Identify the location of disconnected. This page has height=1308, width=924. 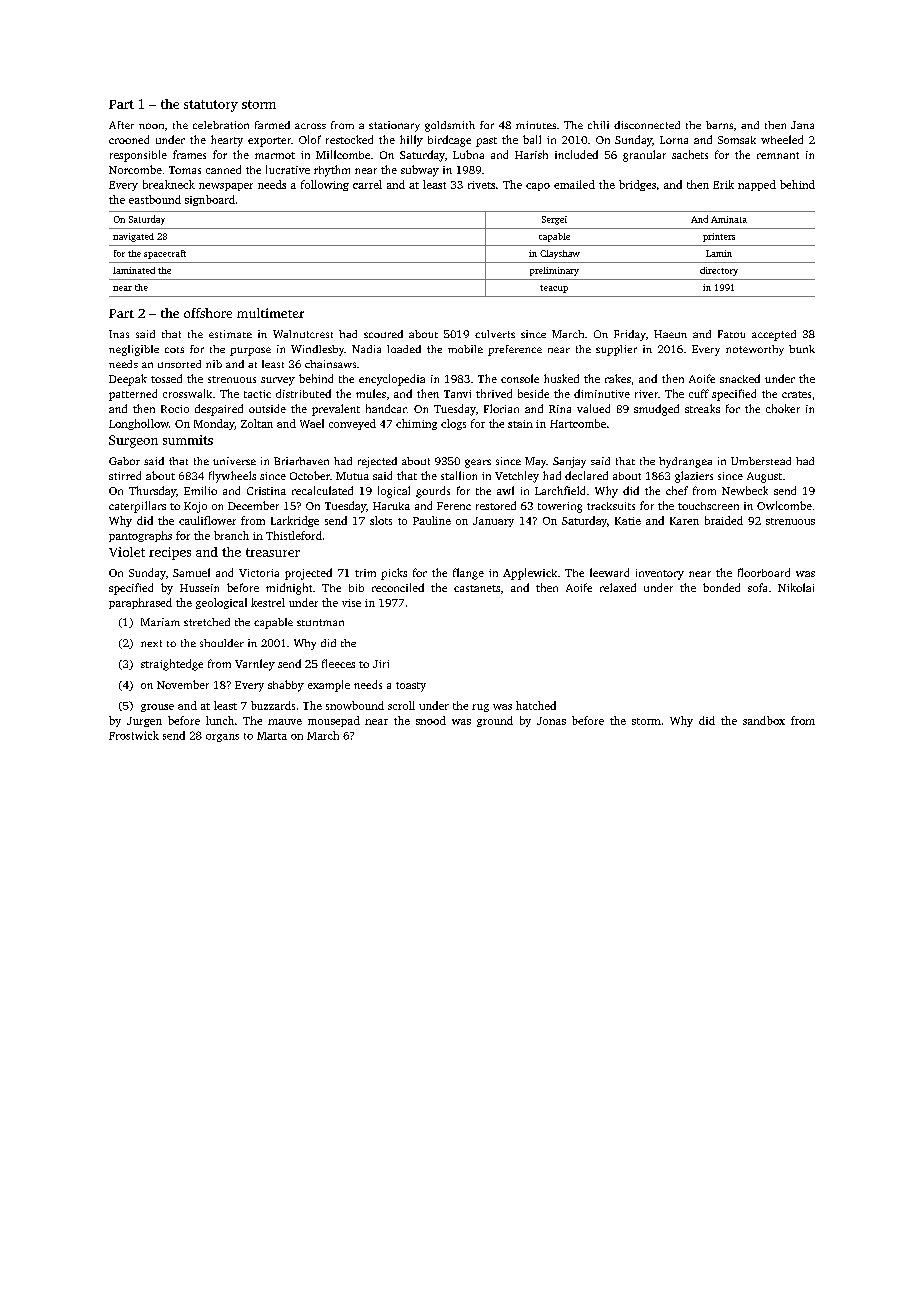
(647, 125).
